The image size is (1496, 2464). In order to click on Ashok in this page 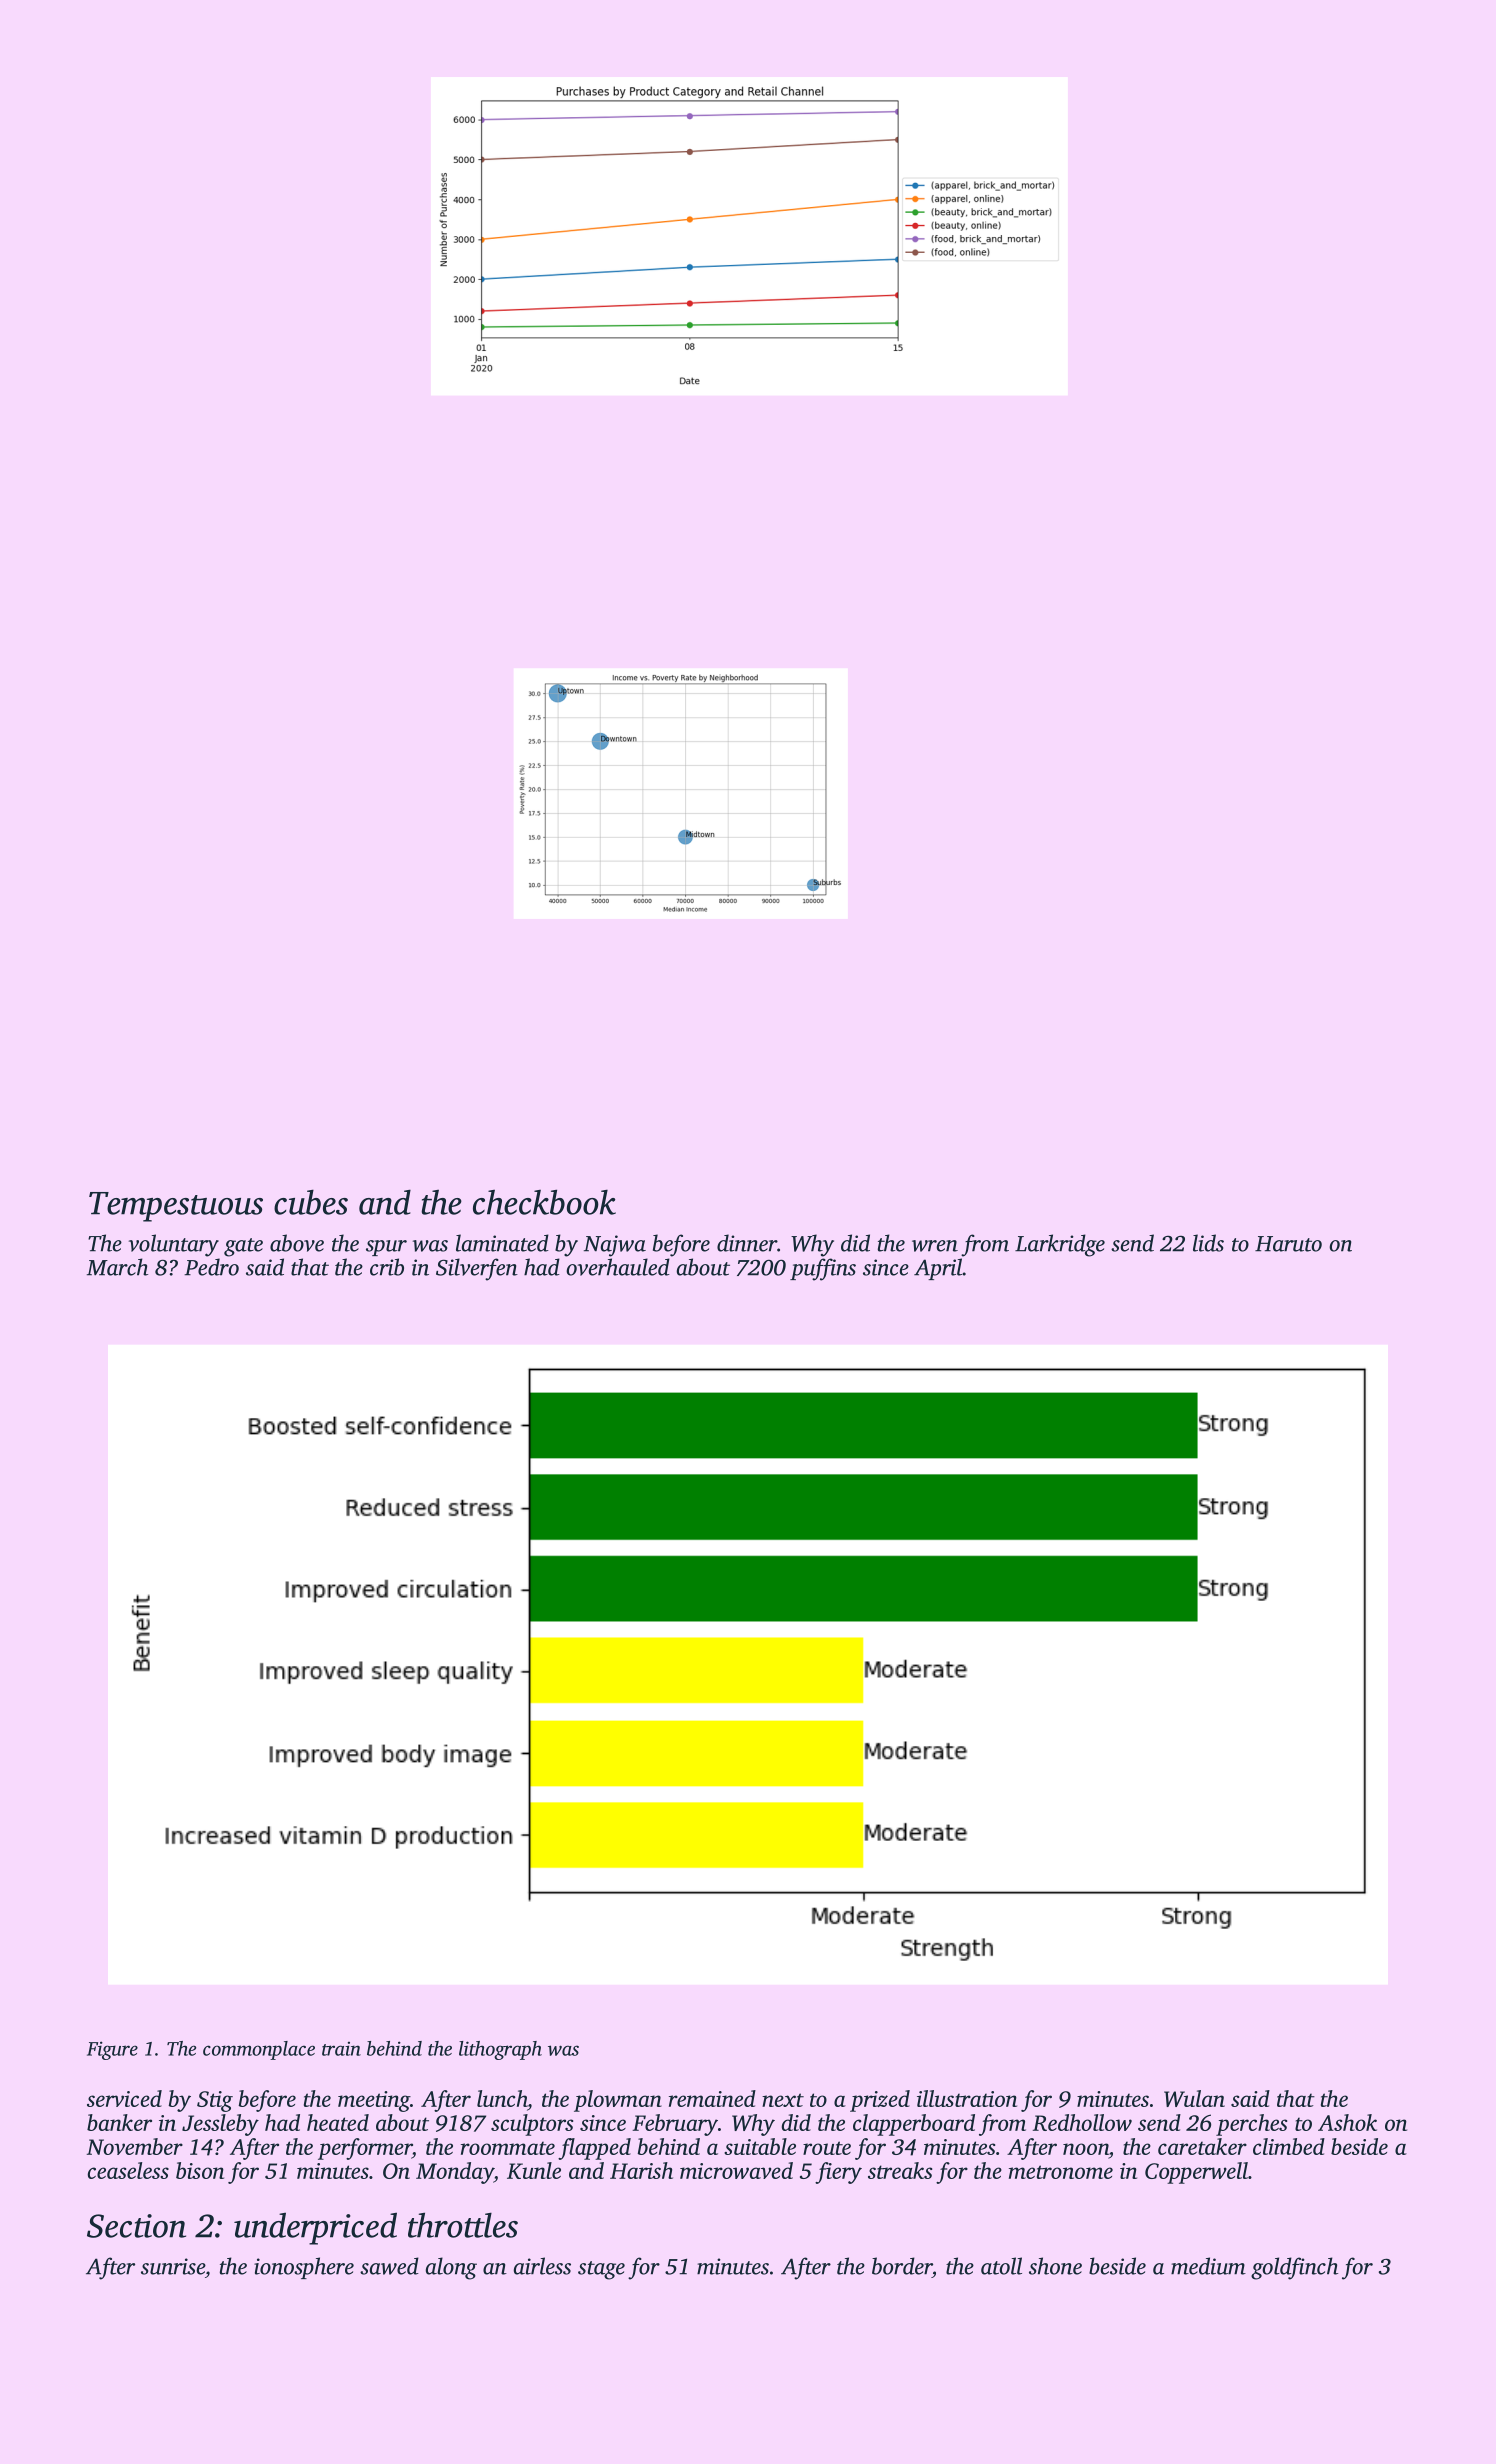, I will do `click(1347, 2122)`.
